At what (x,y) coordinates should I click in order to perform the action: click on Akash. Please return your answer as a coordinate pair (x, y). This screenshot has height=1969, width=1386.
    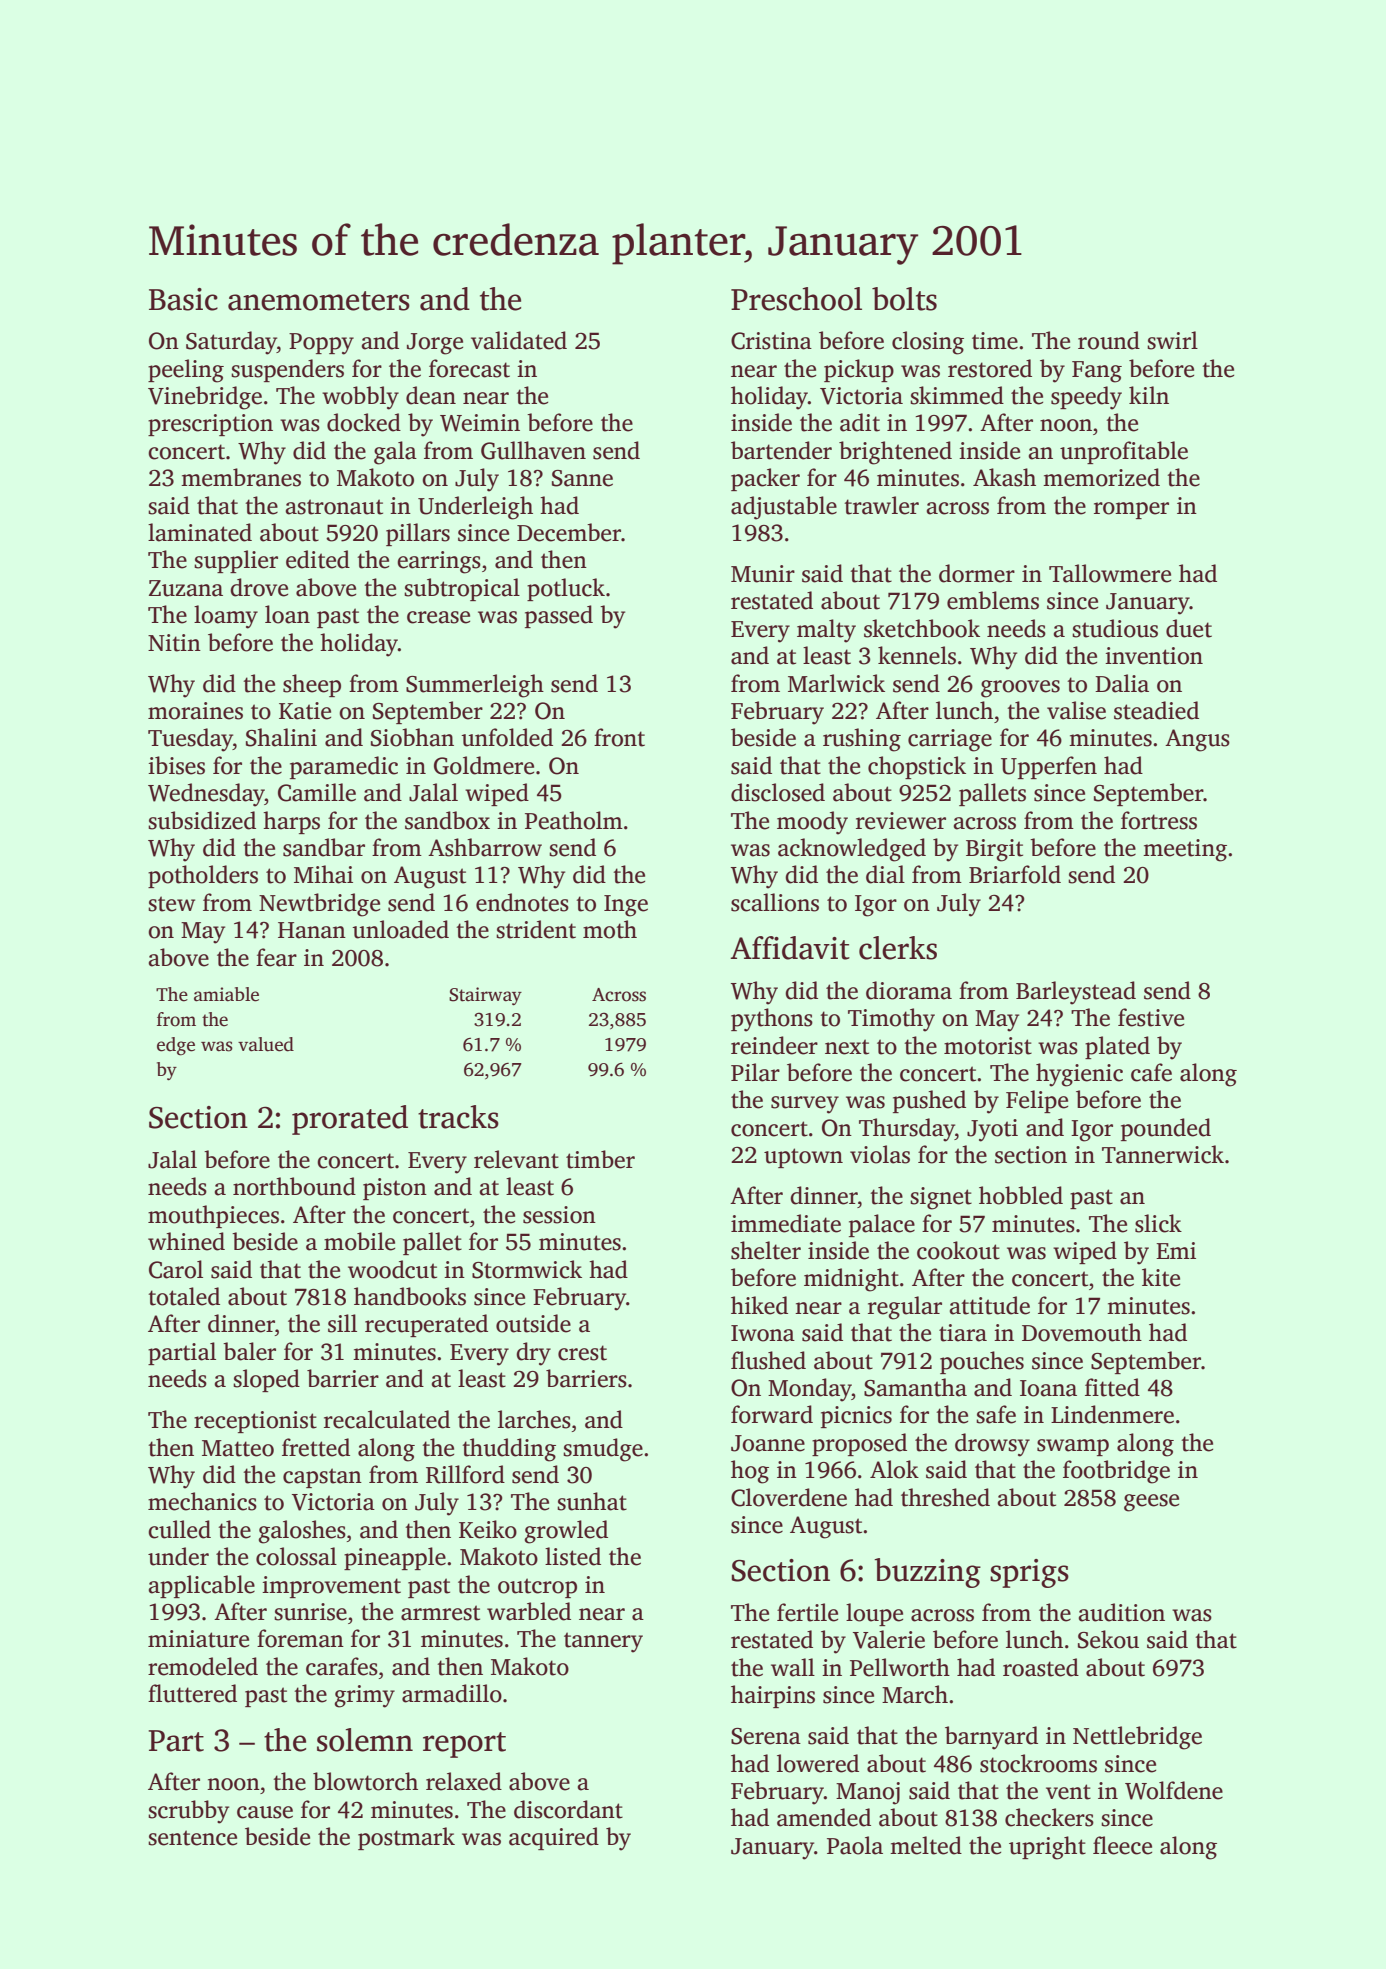
    Looking at the image, I should click on (1004, 477).
